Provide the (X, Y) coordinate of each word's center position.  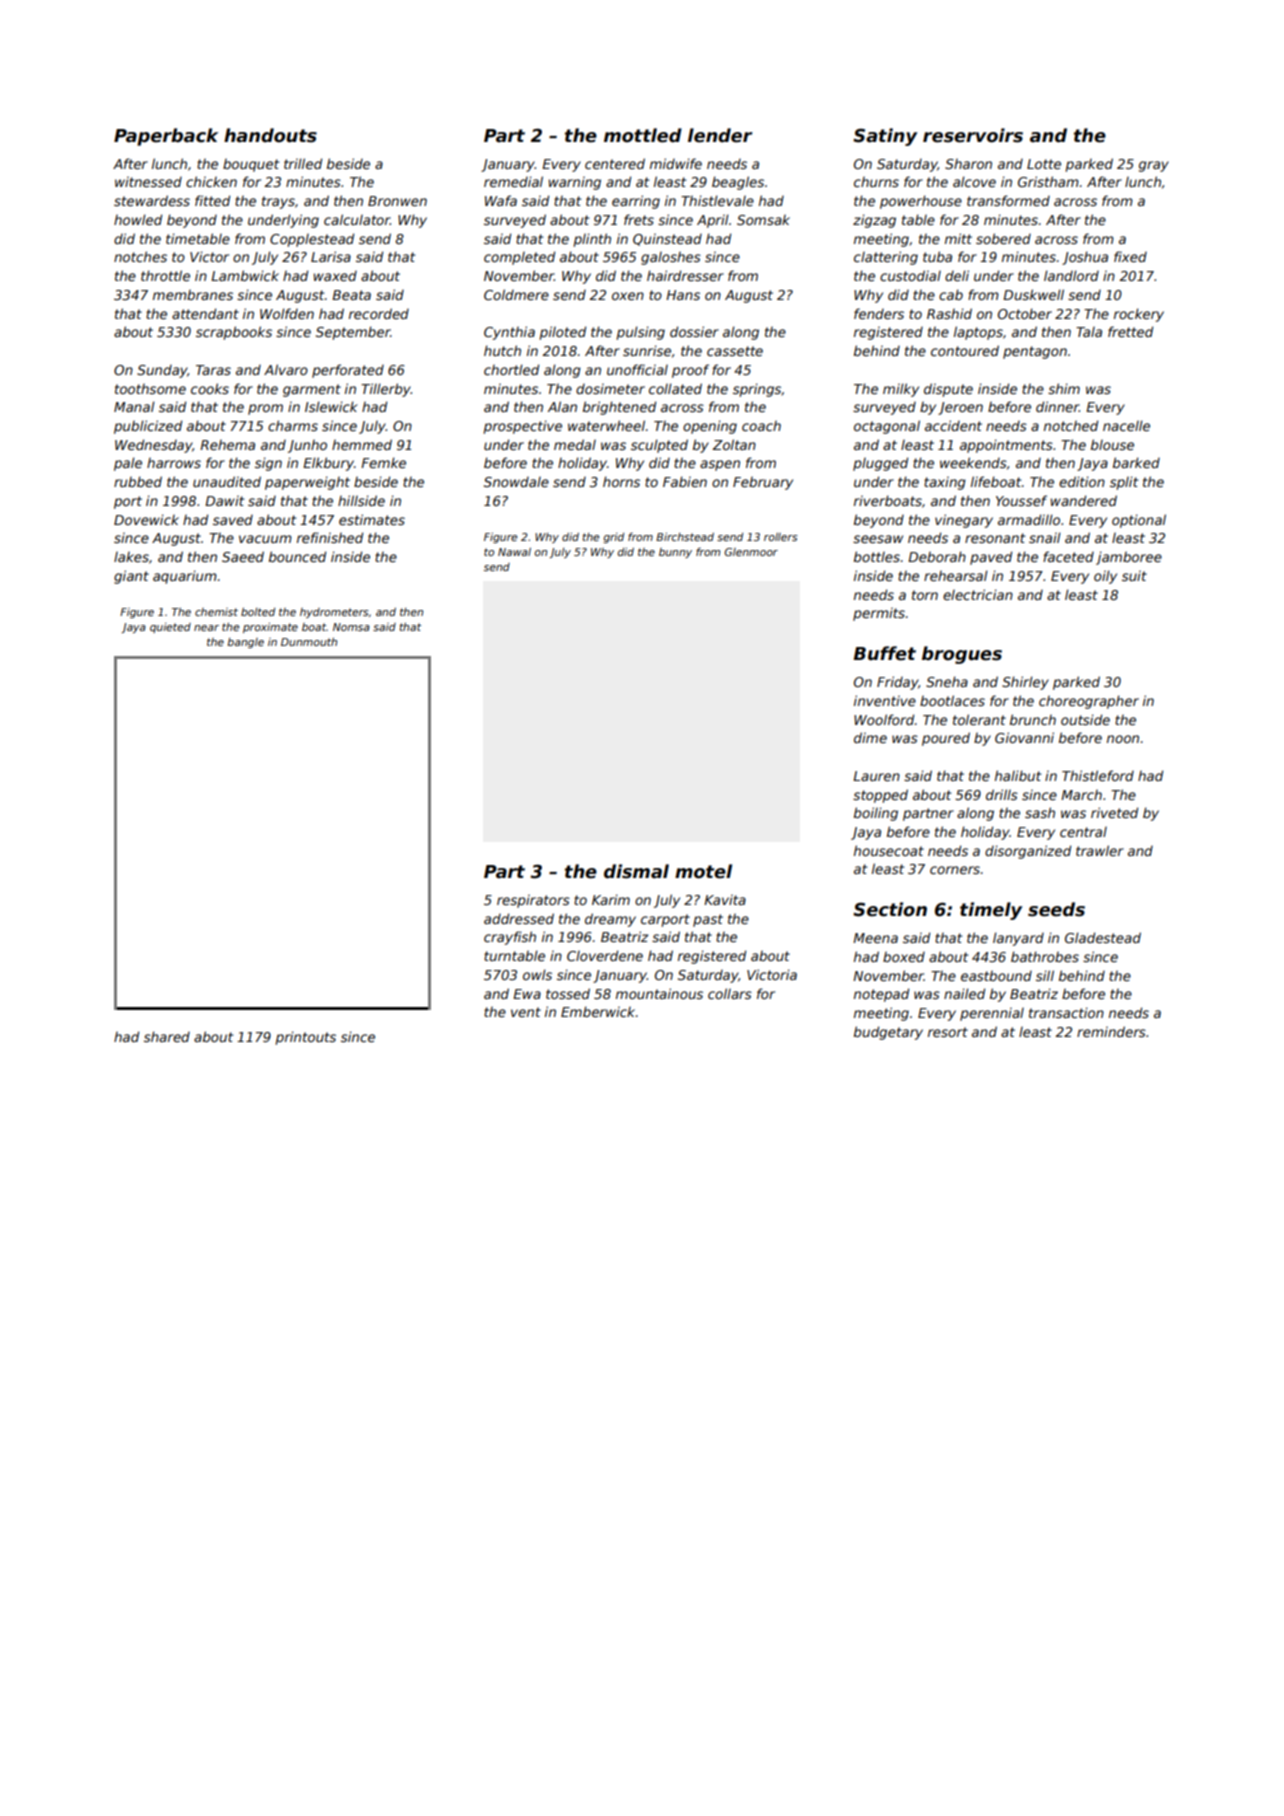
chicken (211, 181)
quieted (170, 628)
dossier (694, 331)
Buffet (884, 653)
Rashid (949, 313)
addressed (519, 918)
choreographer (1089, 702)
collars (730, 993)
